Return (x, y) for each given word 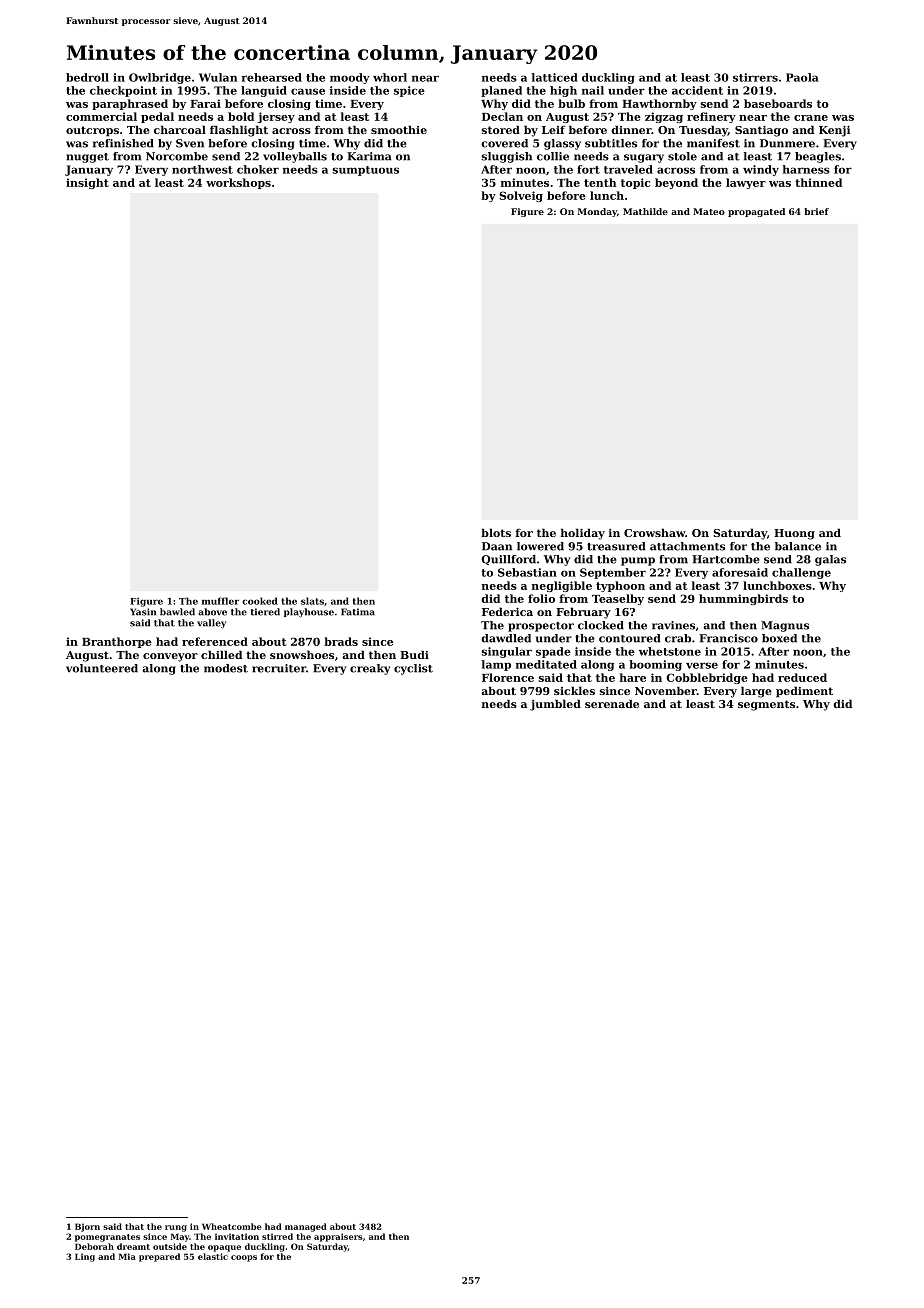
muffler (220, 601)
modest (226, 668)
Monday (597, 212)
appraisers (338, 1237)
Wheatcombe (232, 1226)
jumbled (555, 705)
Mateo (709, 211)
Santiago (761, 131)
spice (409, 91)
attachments (687, 546)
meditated (546, 664)
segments (766, 705)
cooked (260, 601)
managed (306, 1227)
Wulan (218, 77)
